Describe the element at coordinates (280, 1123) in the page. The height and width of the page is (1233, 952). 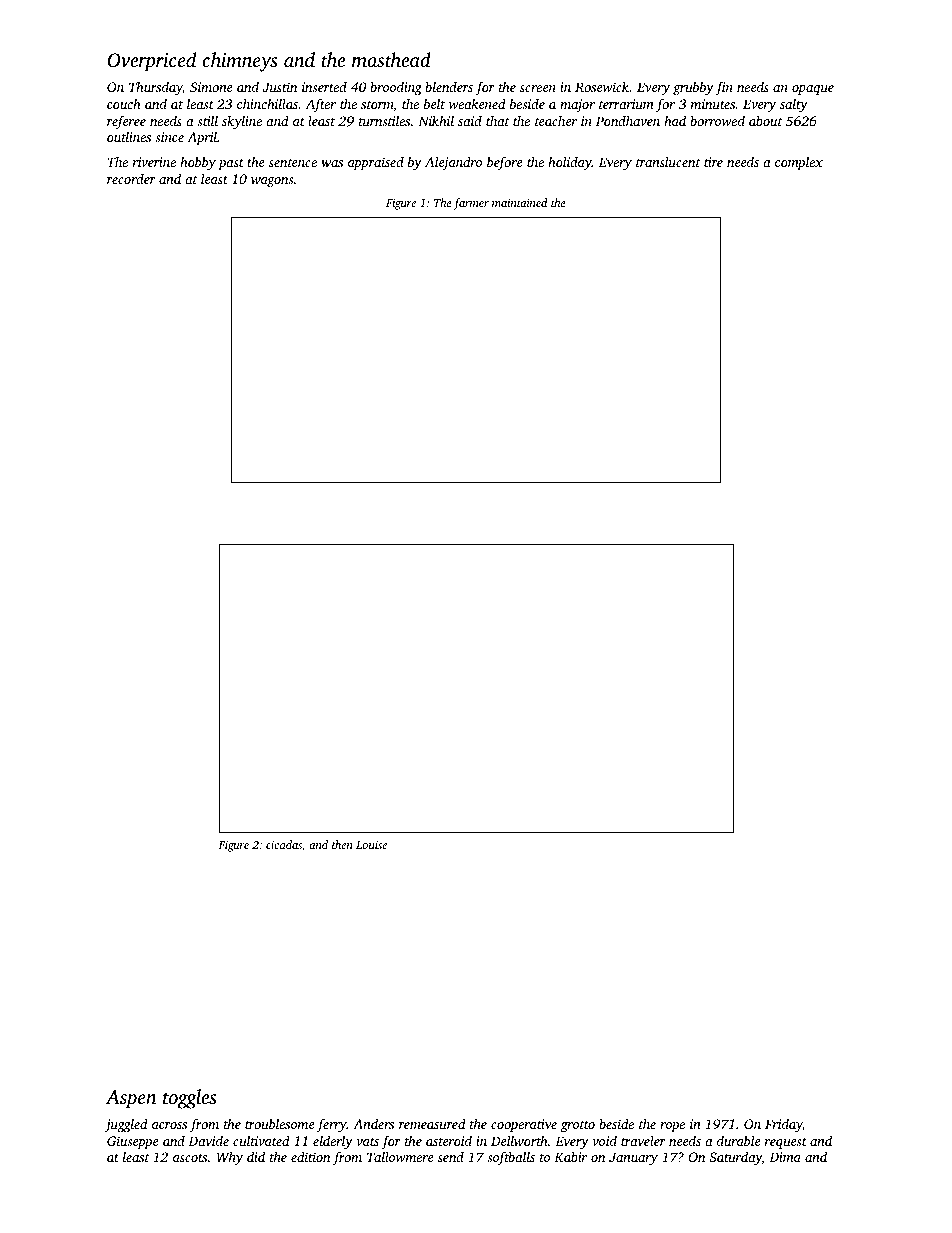
I see `troublesome` at that location.
